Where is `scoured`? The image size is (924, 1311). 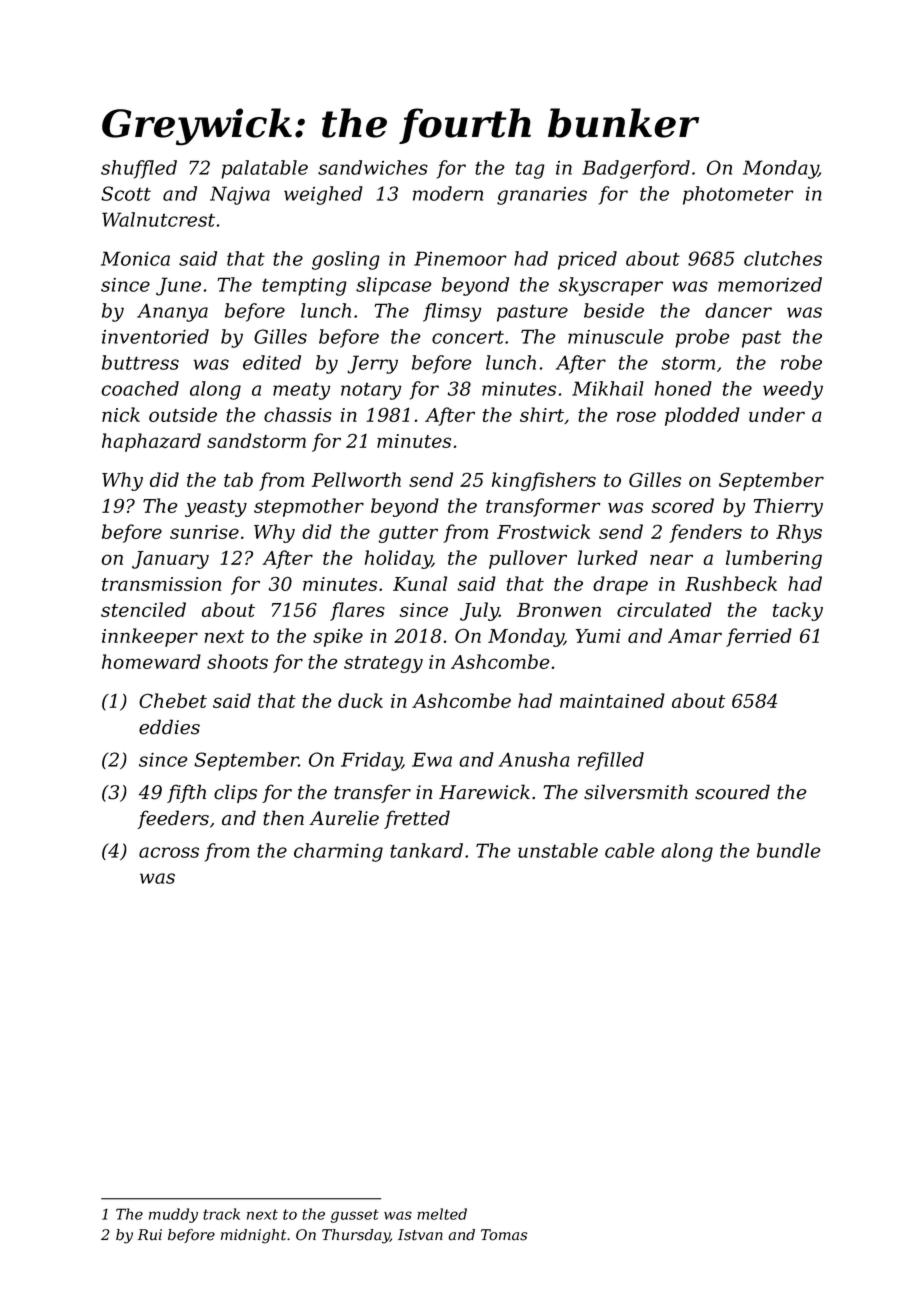
scoured is located at coordinates (732, 792).
